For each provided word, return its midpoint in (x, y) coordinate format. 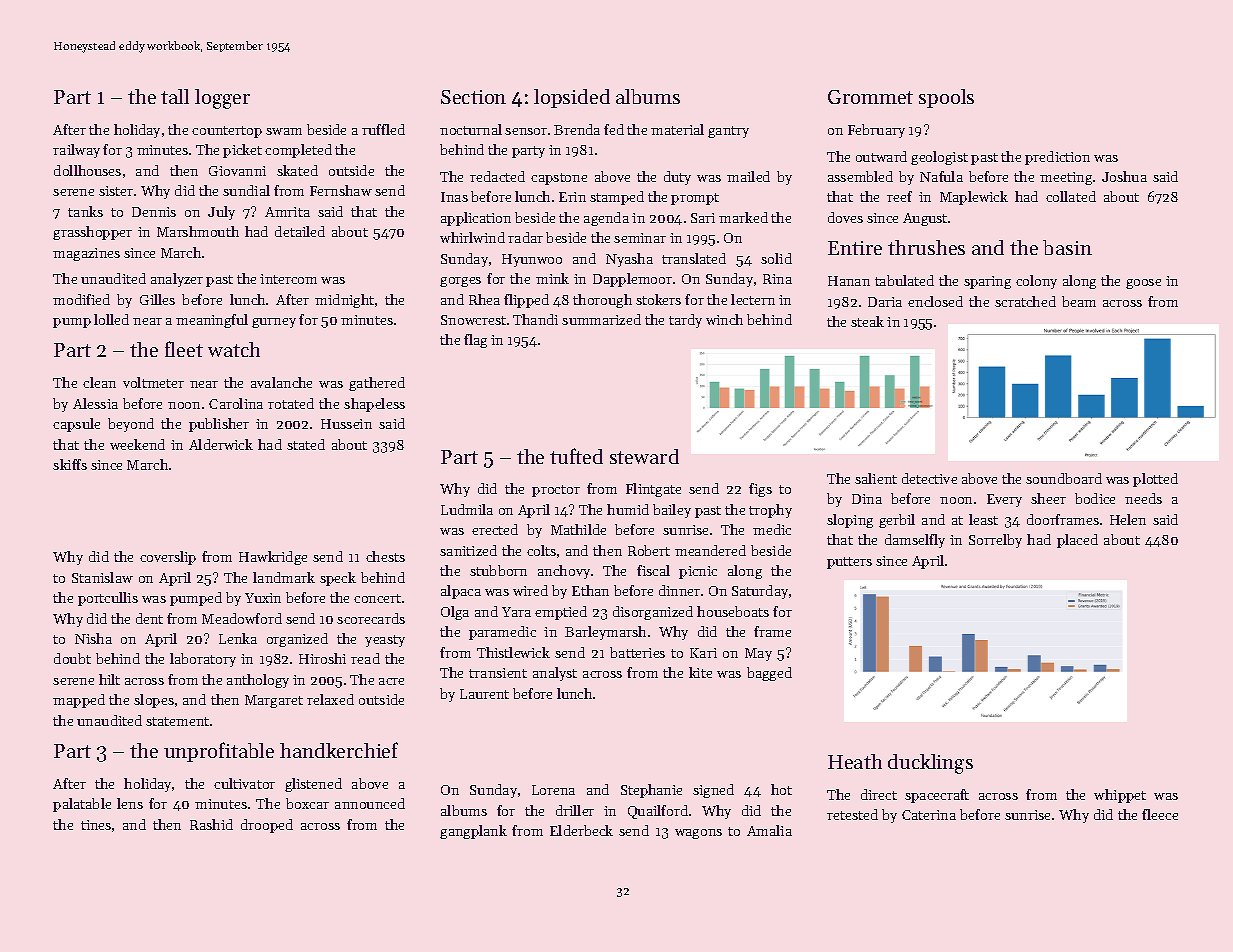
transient (498, 673)
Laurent (484, 694)
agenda (606, 219)
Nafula (941, 176)
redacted (497, 176)
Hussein (346, 424)
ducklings (930, 764)
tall (175, 96)
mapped (79, 701)
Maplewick (974, 198)
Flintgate (653, 490)
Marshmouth (198, 231)
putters (849, 563)
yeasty (385, 641)
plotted (1155, 480)
